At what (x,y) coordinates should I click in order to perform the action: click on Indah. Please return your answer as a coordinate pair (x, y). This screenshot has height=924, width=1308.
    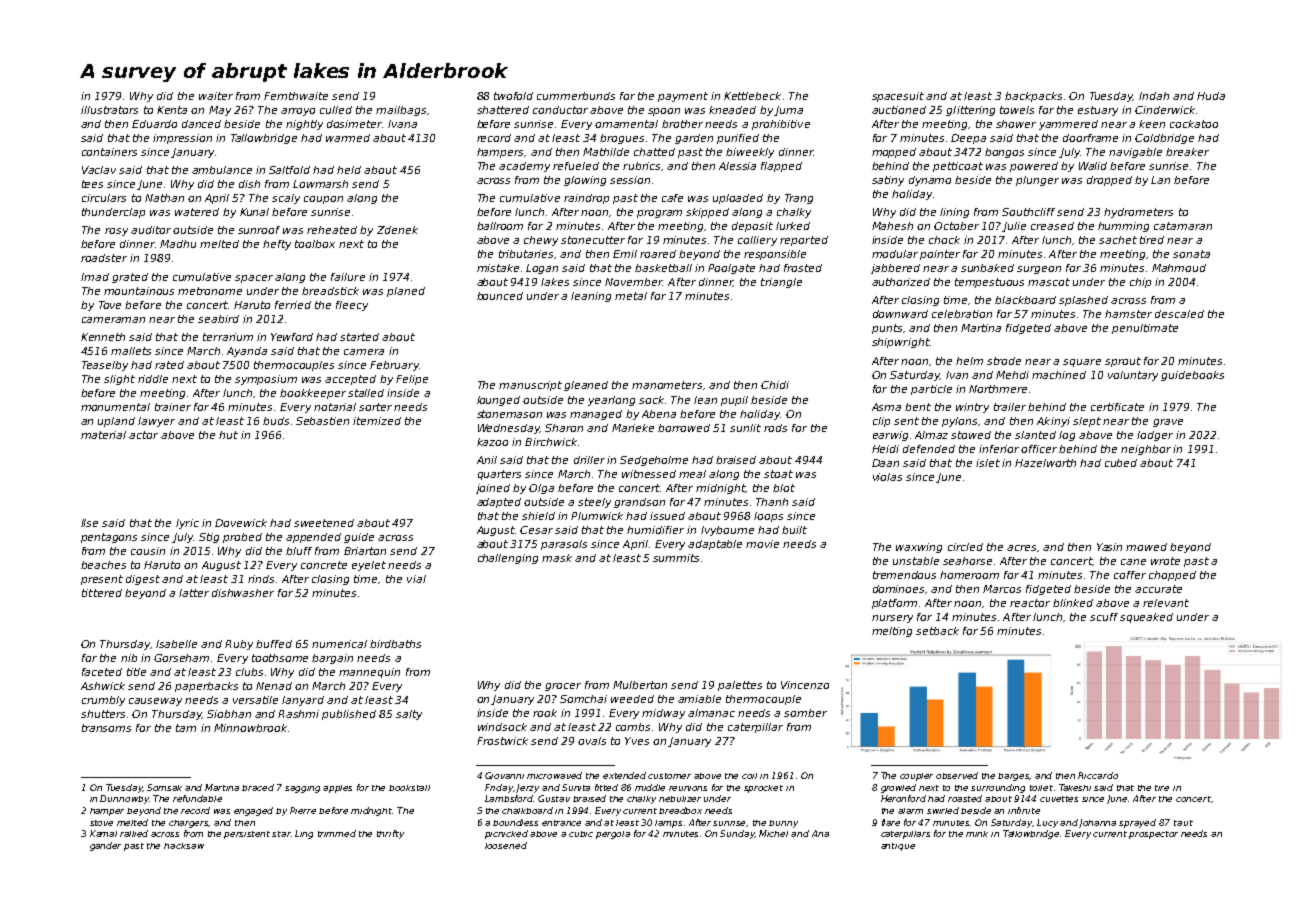
    Looking at the image, I should click on (1154, 96).
